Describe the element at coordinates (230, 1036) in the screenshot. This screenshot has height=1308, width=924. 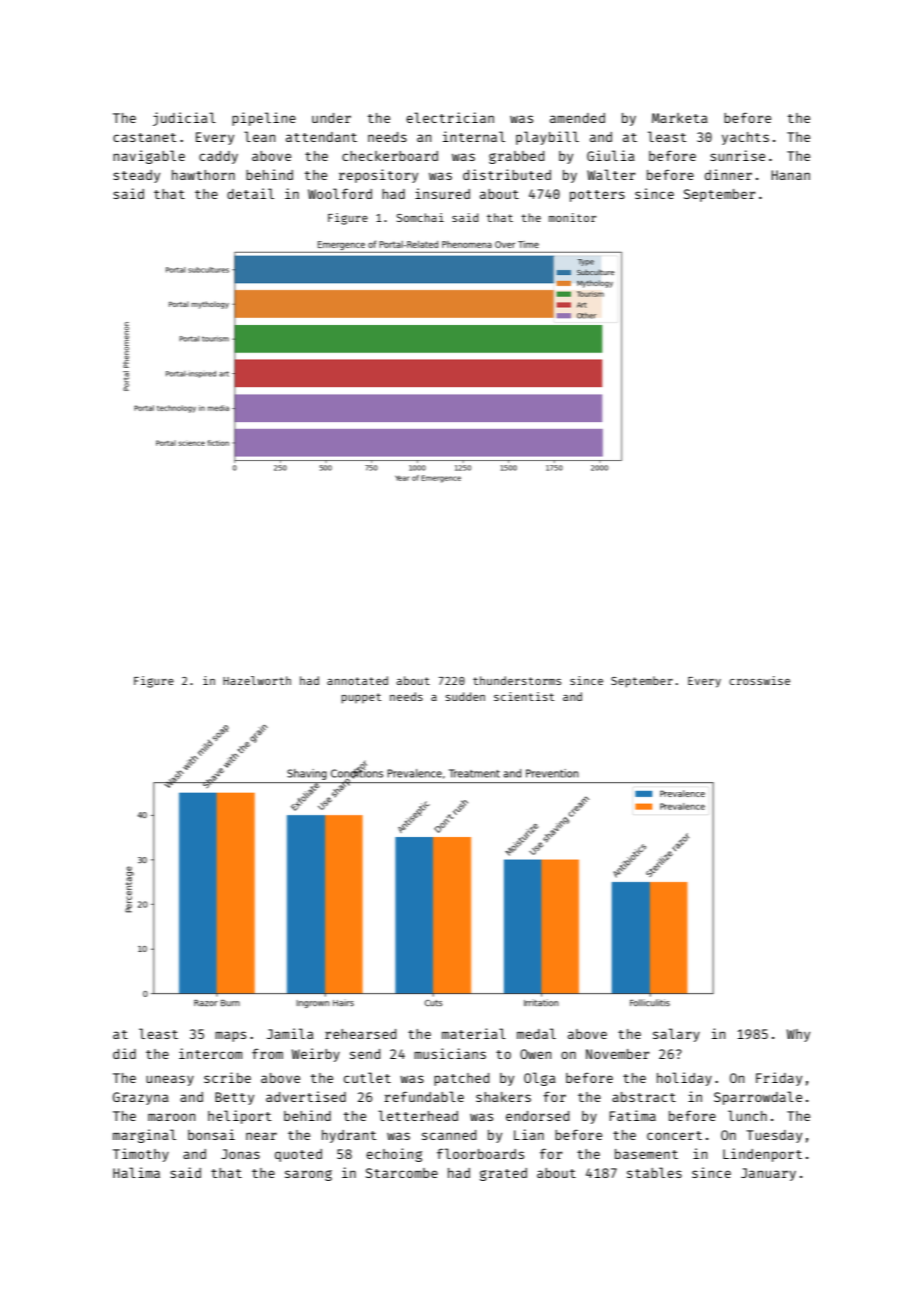
I see `maps` at that location.
